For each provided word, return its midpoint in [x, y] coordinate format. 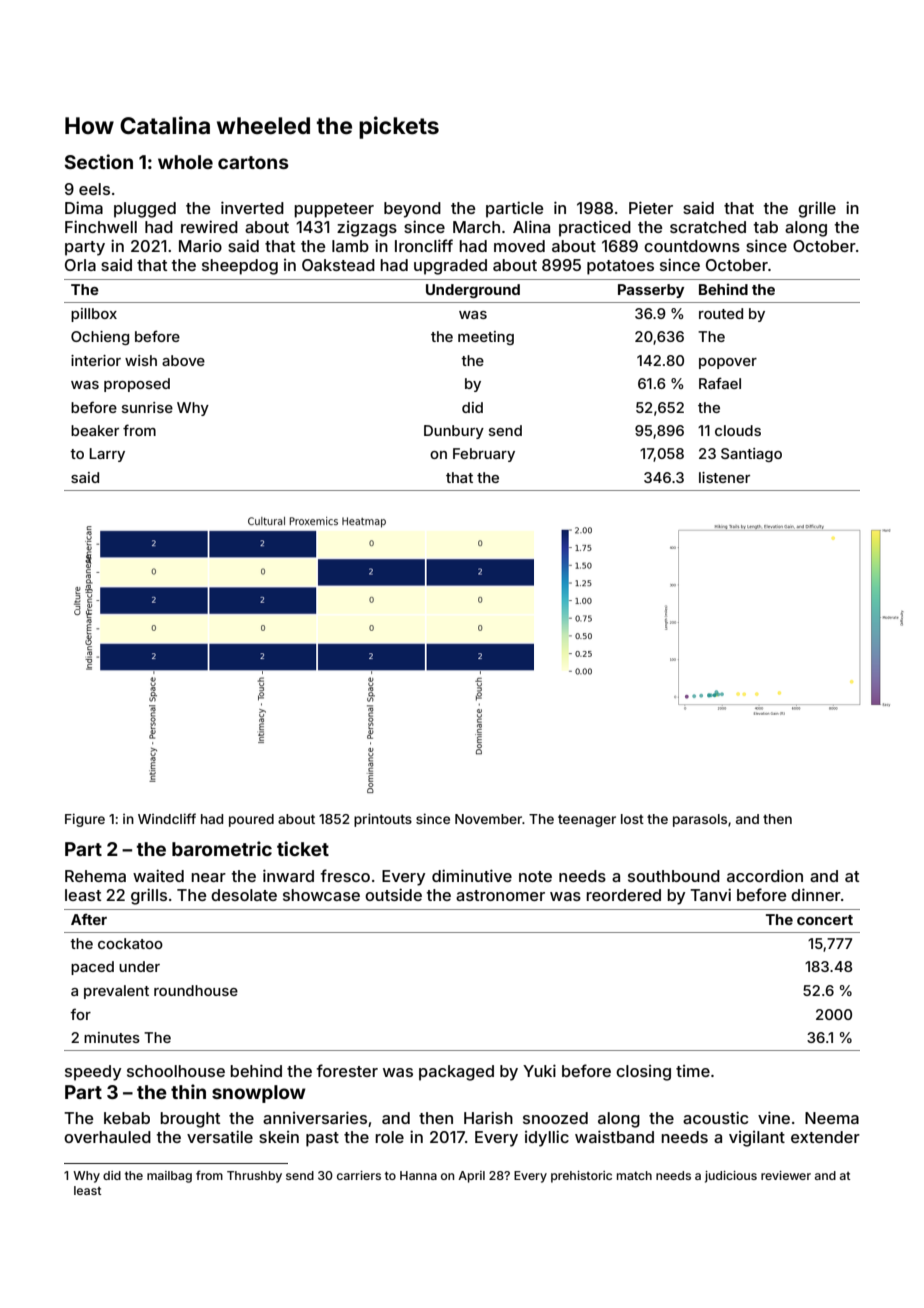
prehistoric [581, 1177]
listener [724, 477]
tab [766, 227]
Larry [107, 455]
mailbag [169, 1177]
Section [99, 161]
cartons [253, 162]
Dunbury [454, 432]
